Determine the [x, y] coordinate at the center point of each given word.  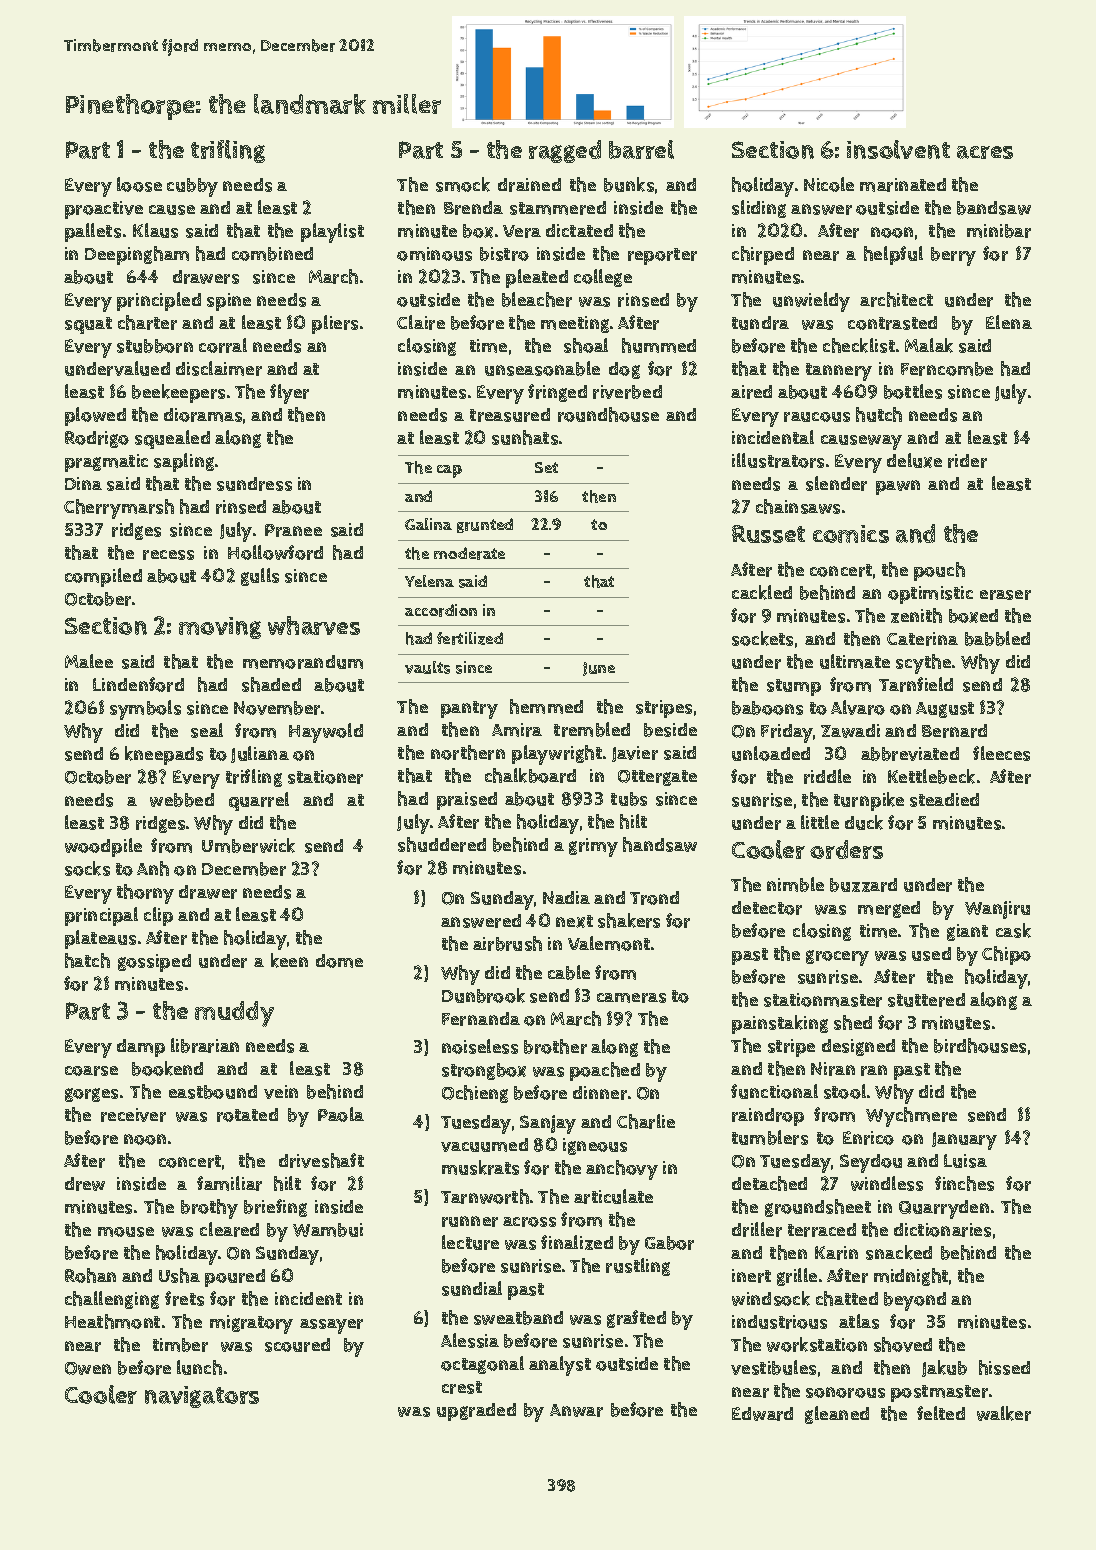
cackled [762, 592]
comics [851, 534]
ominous [434, 254]
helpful [893, 255]
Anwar [576, 1410]
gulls [260, 577]
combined [272, 254]
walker [1004, 1413]
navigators [202, 1397]
